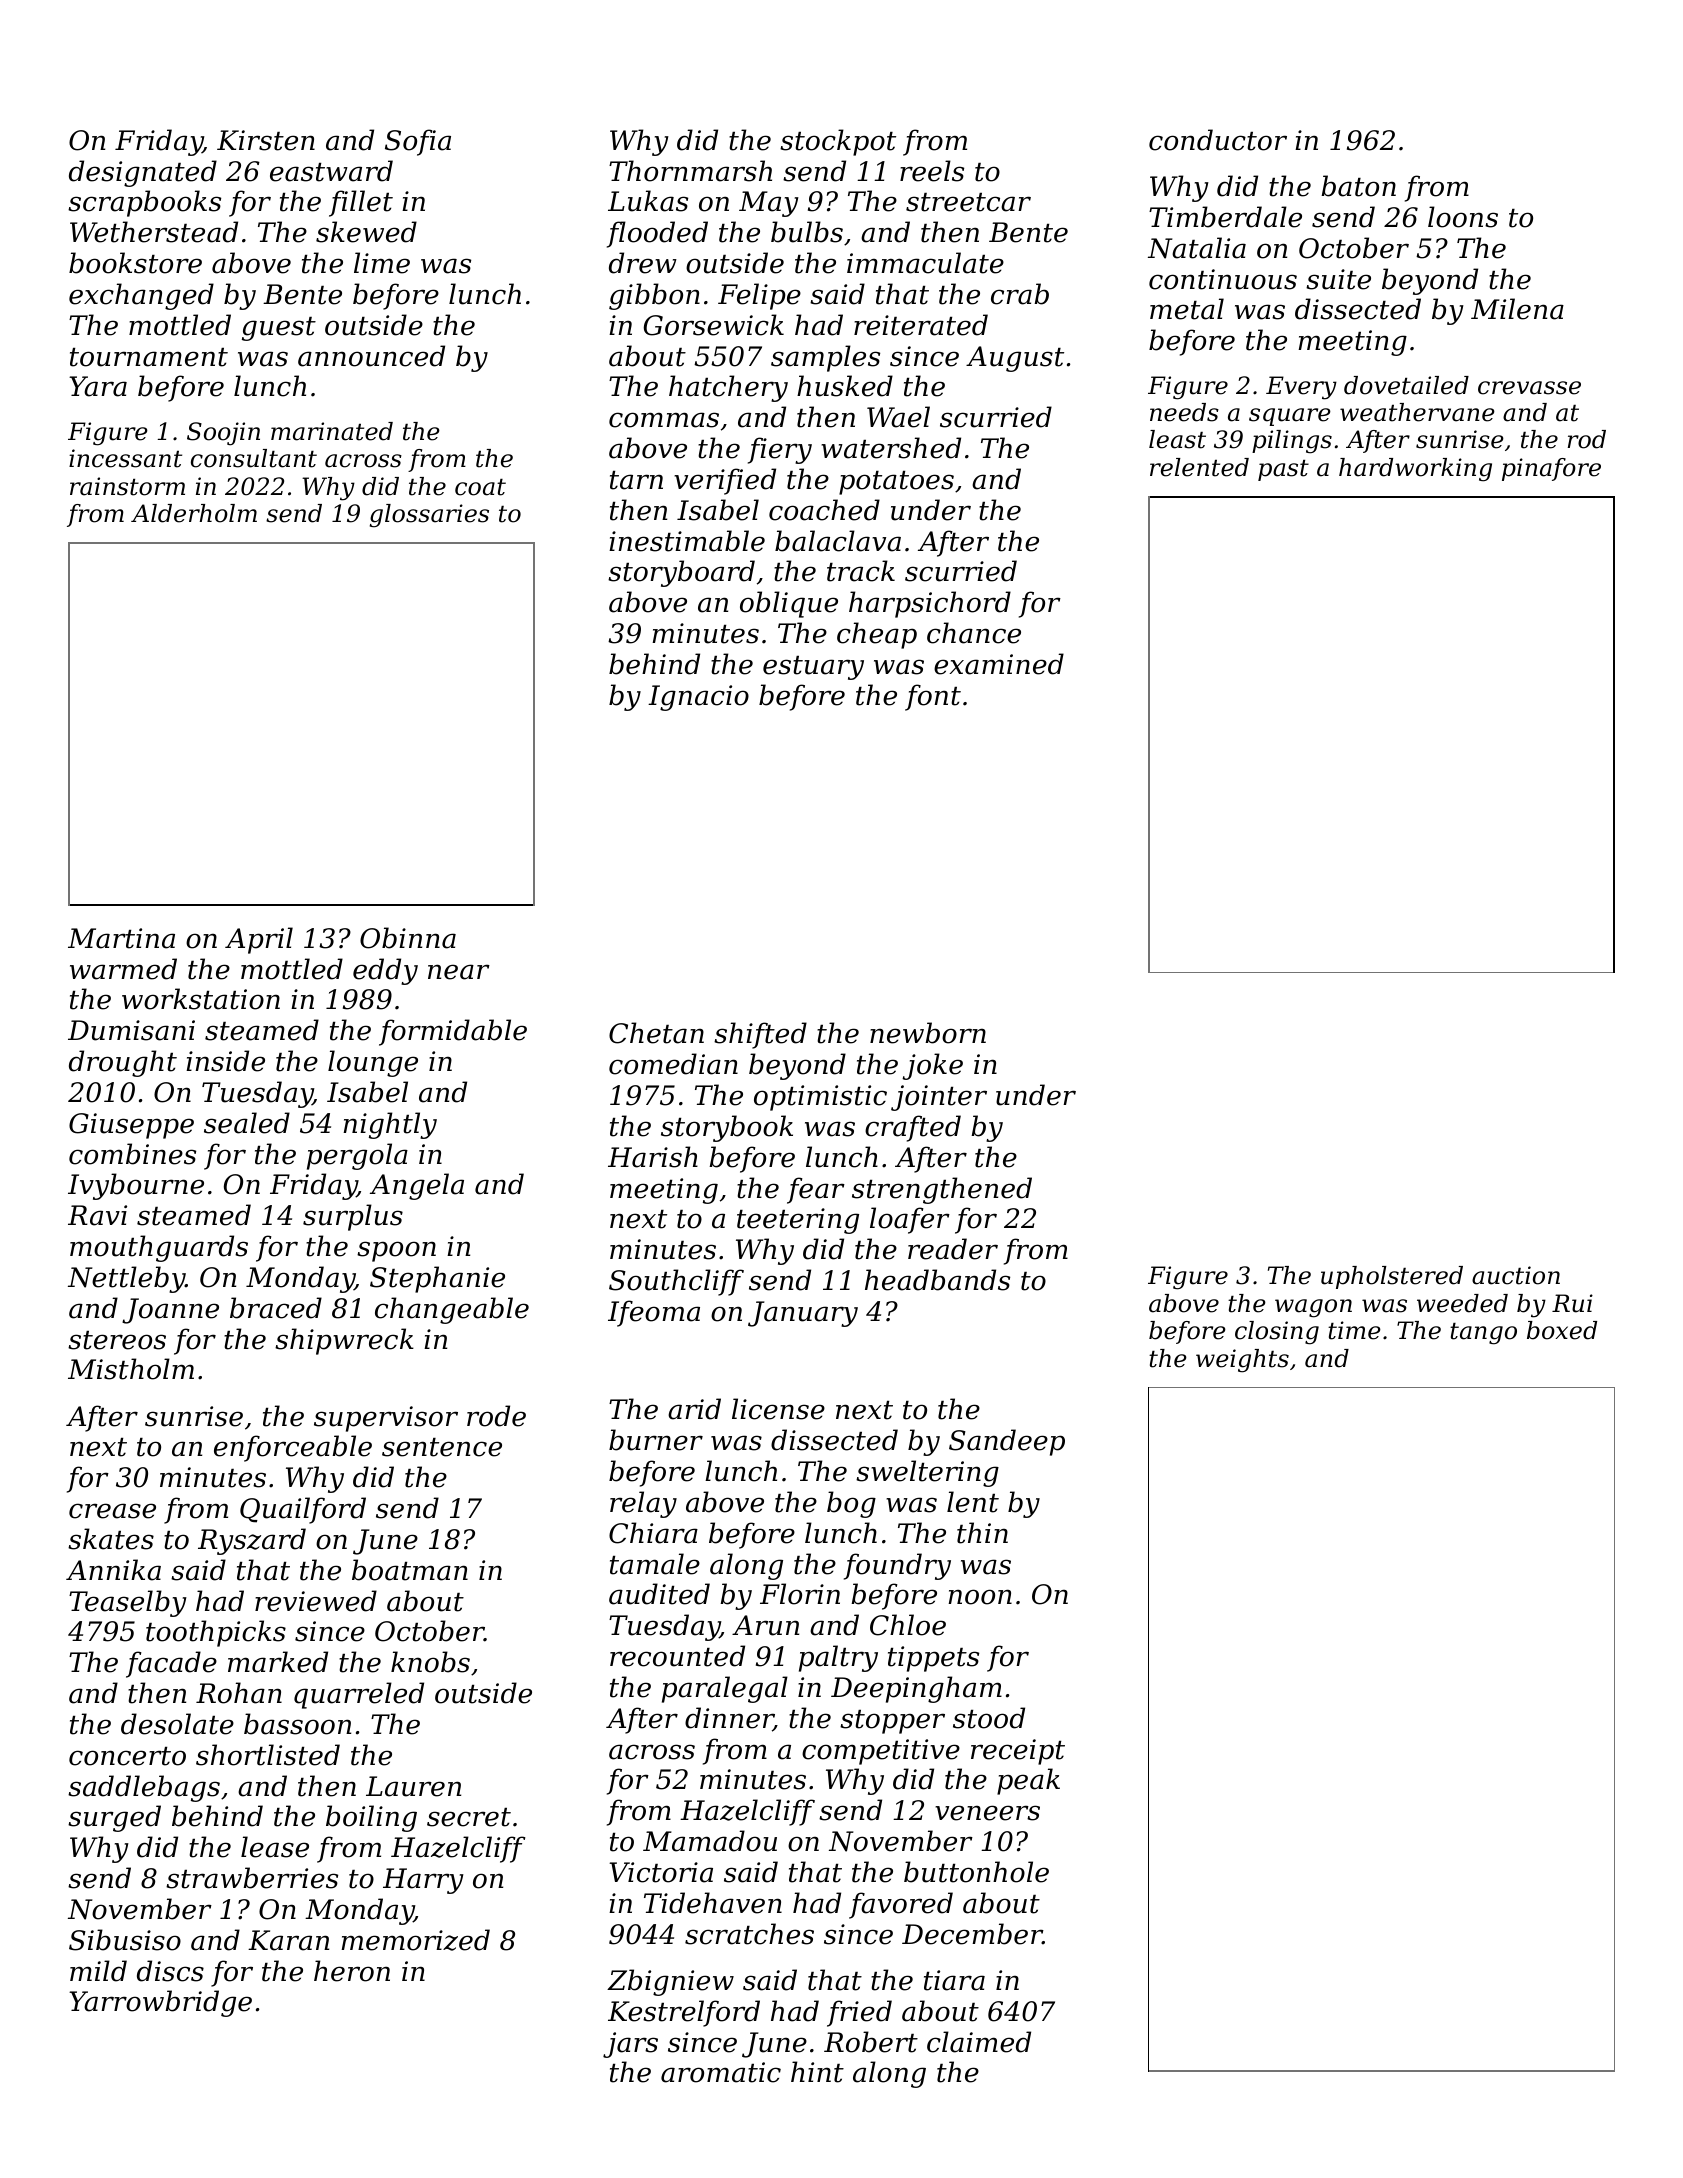  What do you see at coordinates (1463, 217) in the screenshot?
I see `loons` at bounding box center [1463, 217].
